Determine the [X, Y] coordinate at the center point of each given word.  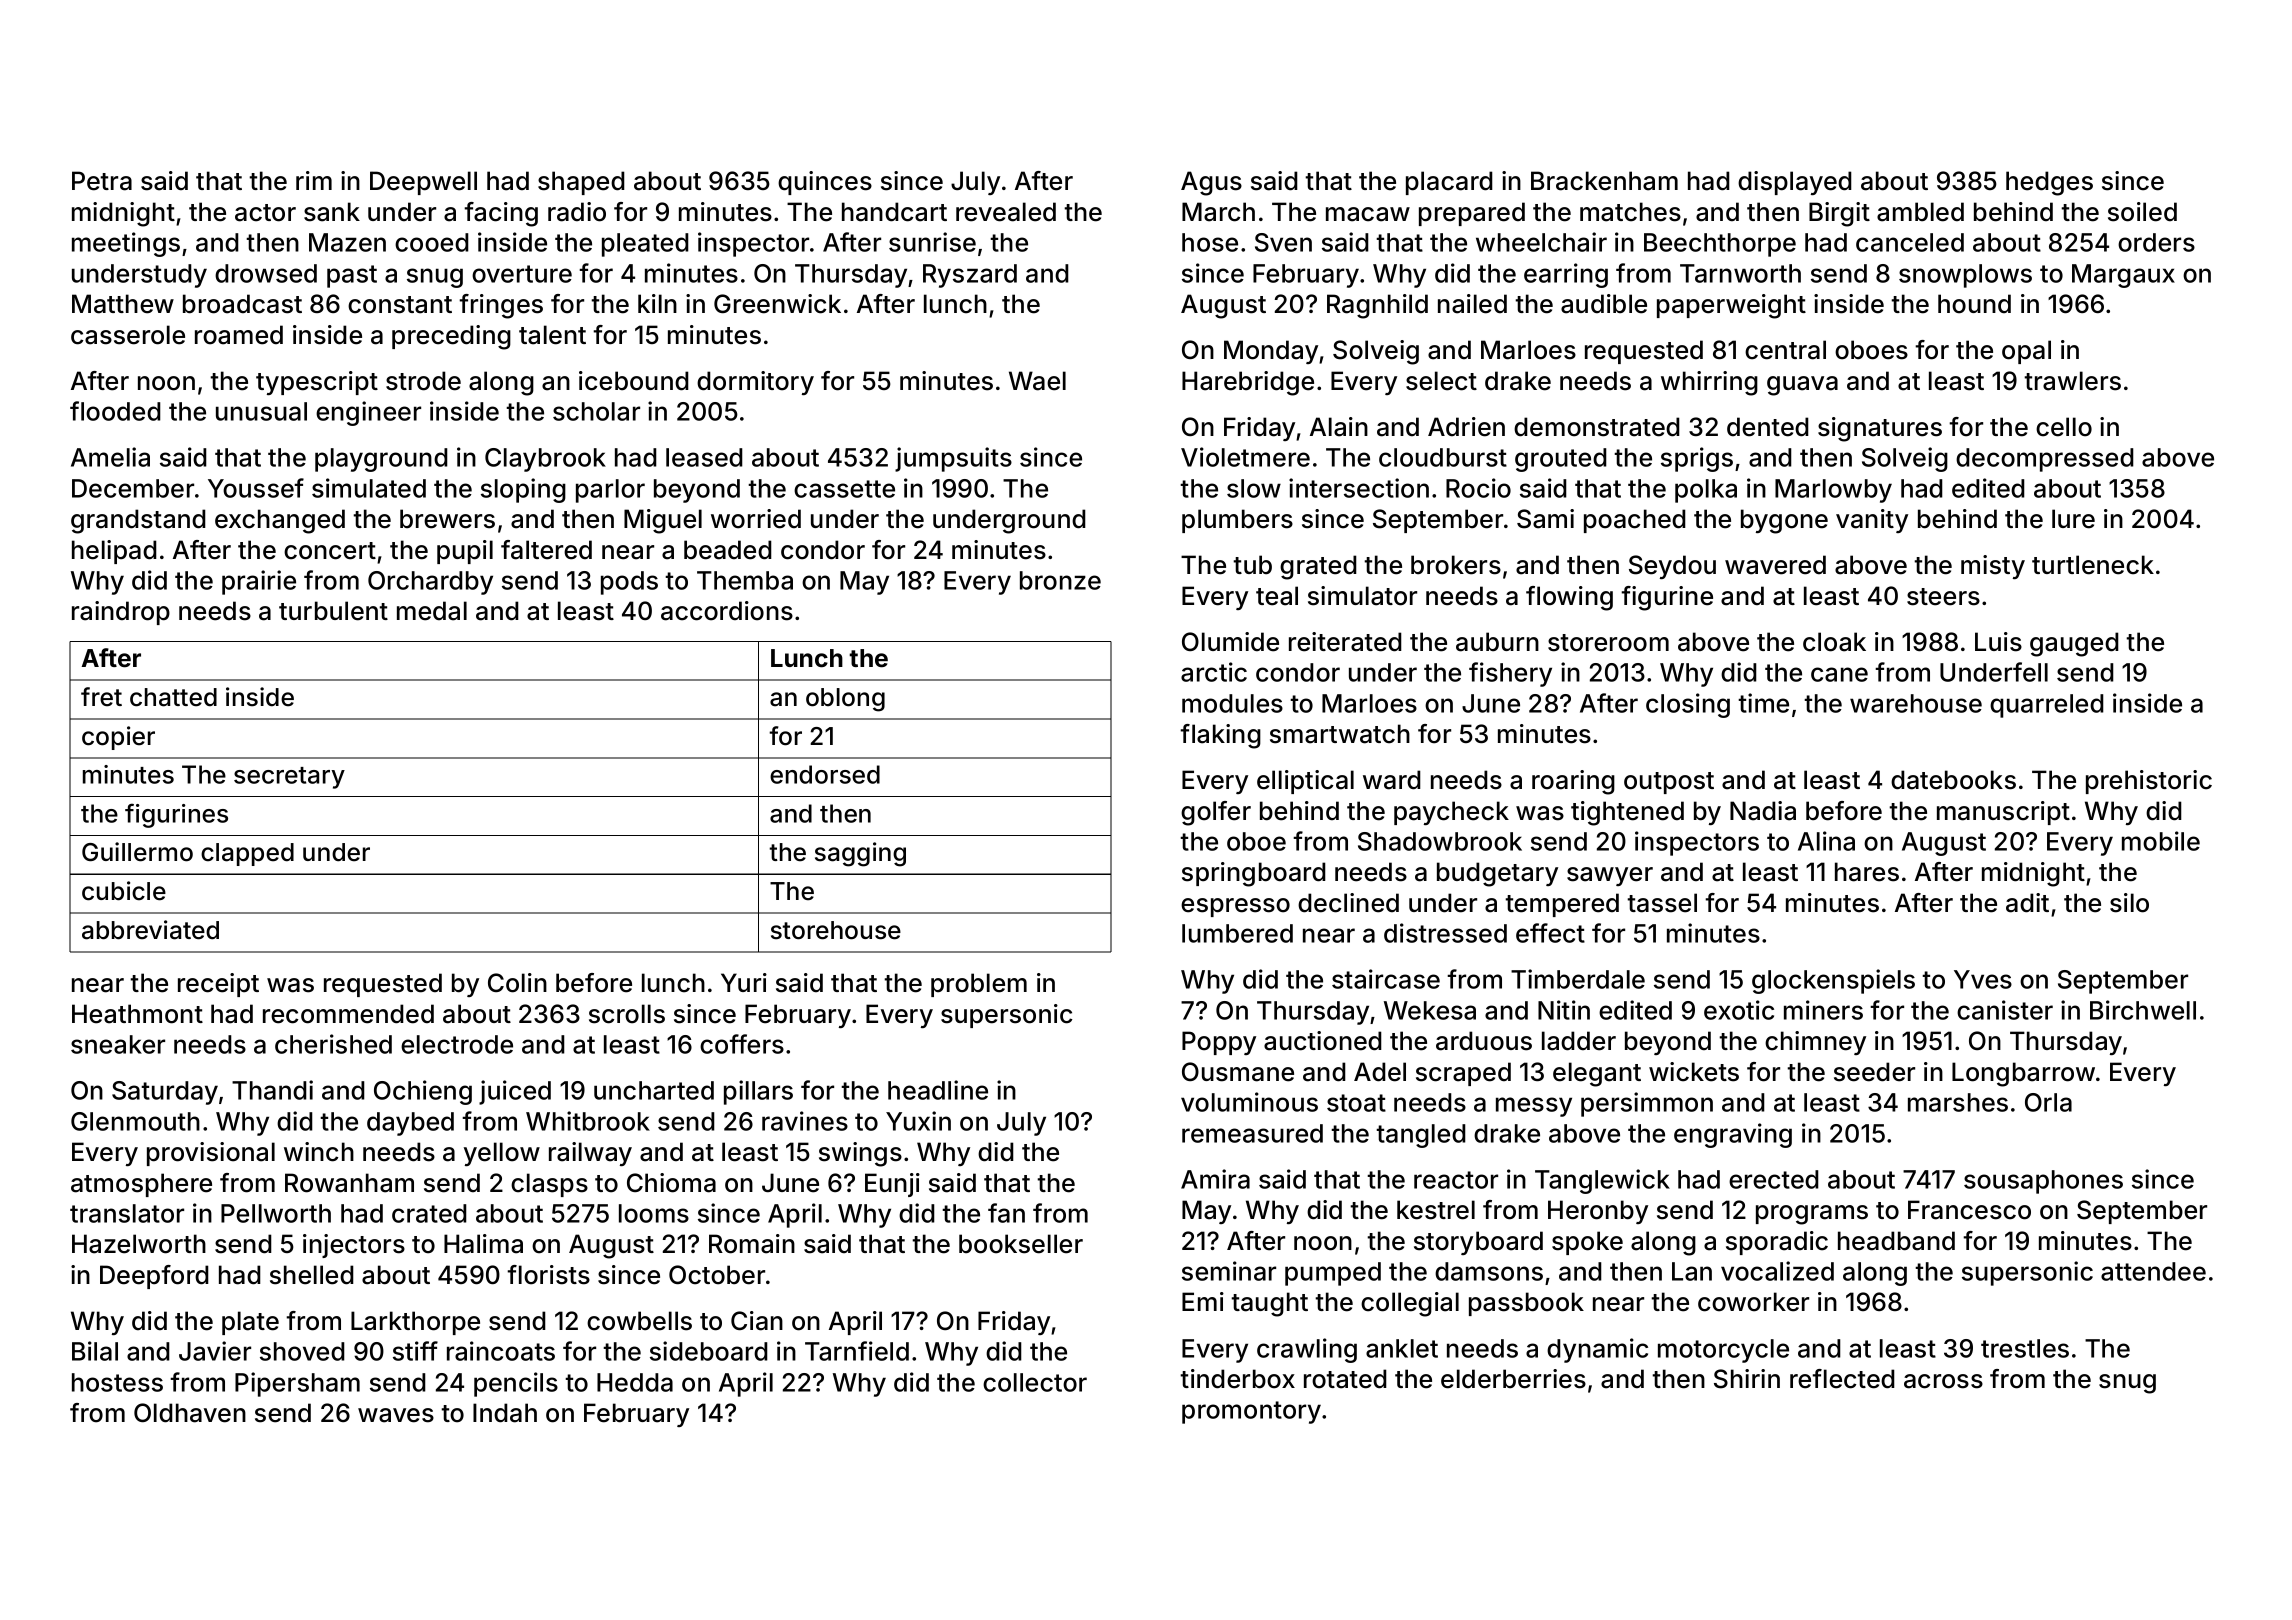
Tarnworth [1740, 273]
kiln [657, 303]
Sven [1283, 242]
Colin [517, 983]
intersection [1359, 488]
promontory [1251, 1412]
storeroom [1608, 643]
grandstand [138, 521]
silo [2129, 903]
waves [396, 1415]
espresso [1235, 907]
